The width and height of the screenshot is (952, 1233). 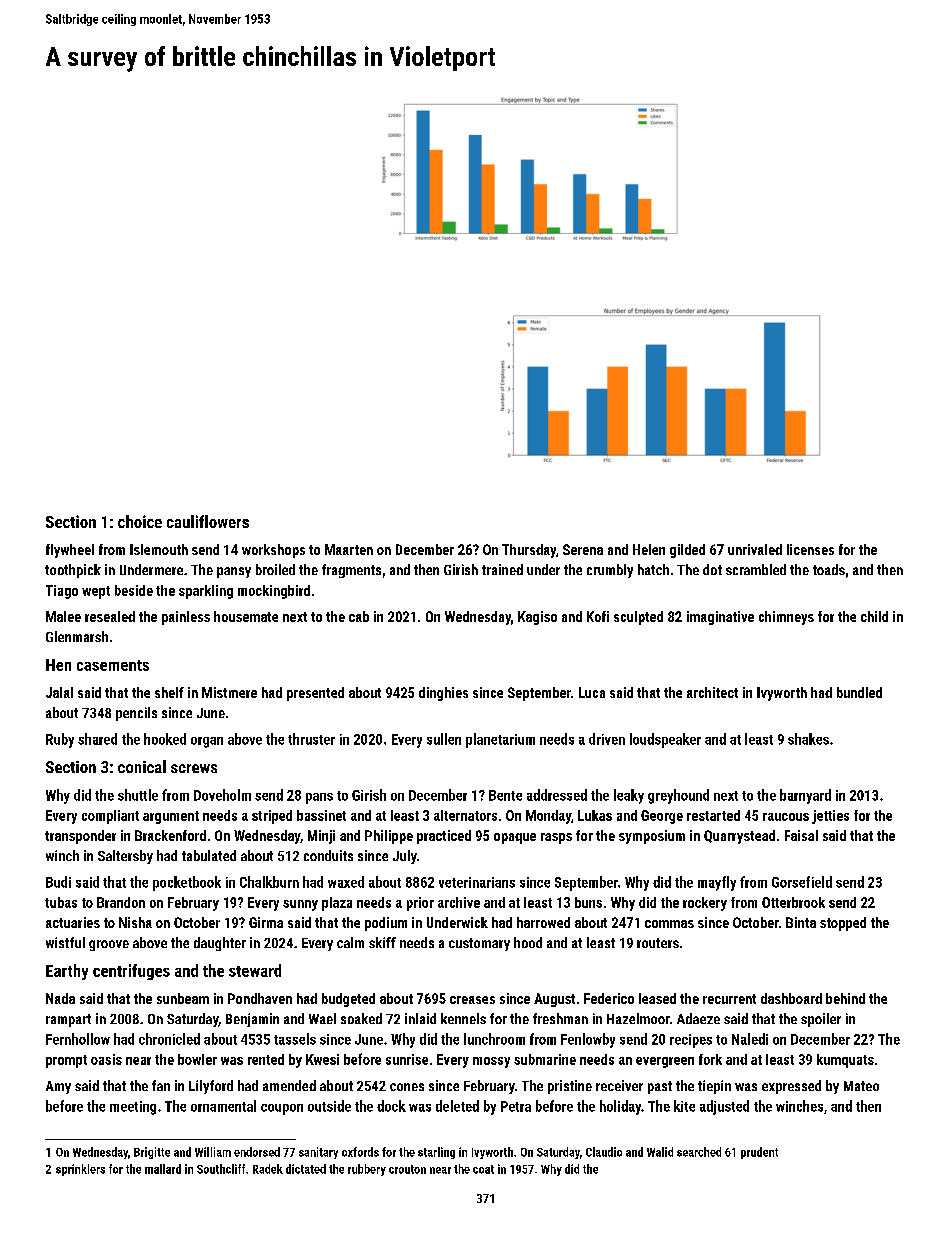 What do you see at coordinates (583, 549) in the screenshot?
I see `Serena` at bounding box center [583, 549].
